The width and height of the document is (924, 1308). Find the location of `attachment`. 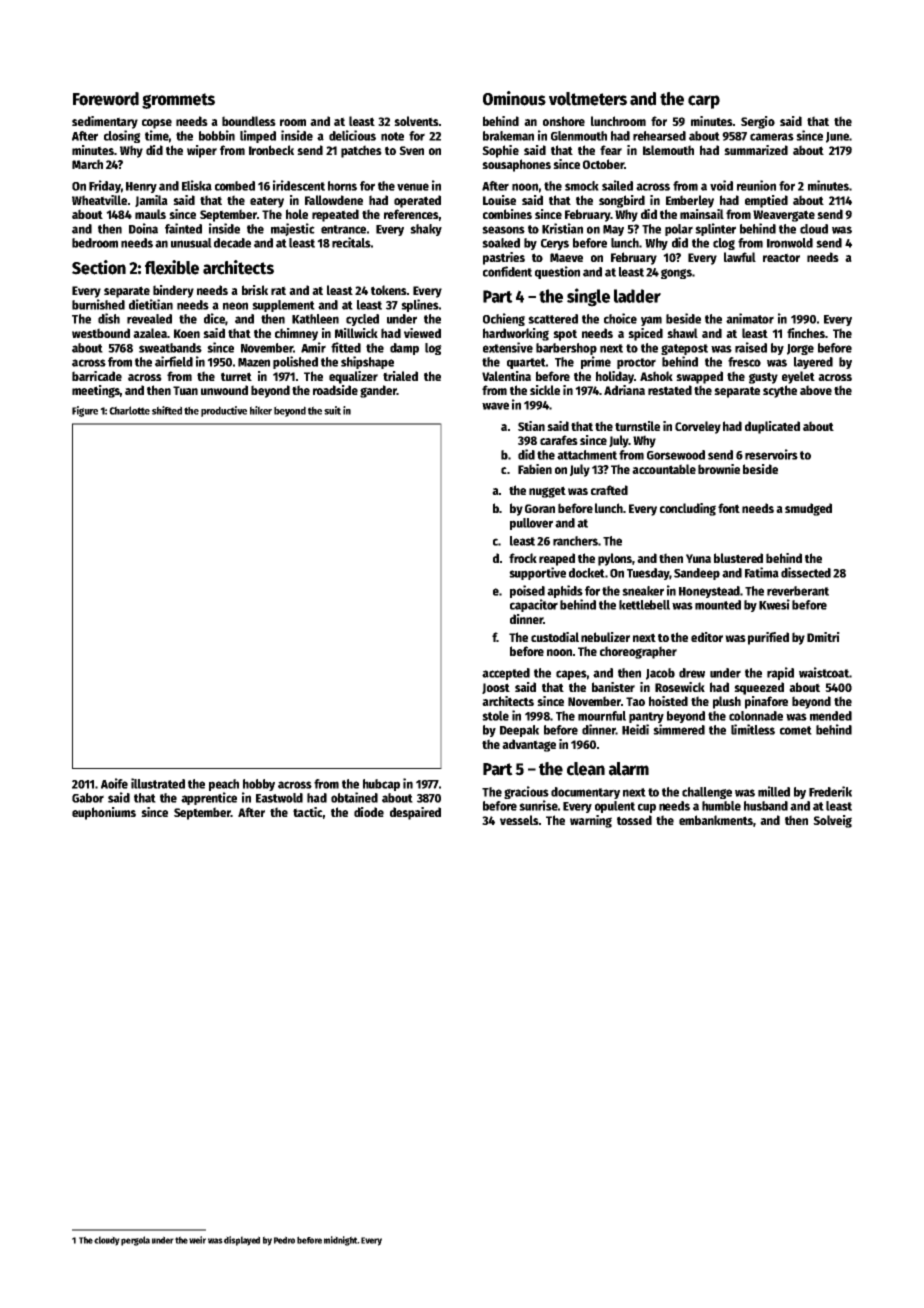

attachment is located at coordinates (587, 455).
